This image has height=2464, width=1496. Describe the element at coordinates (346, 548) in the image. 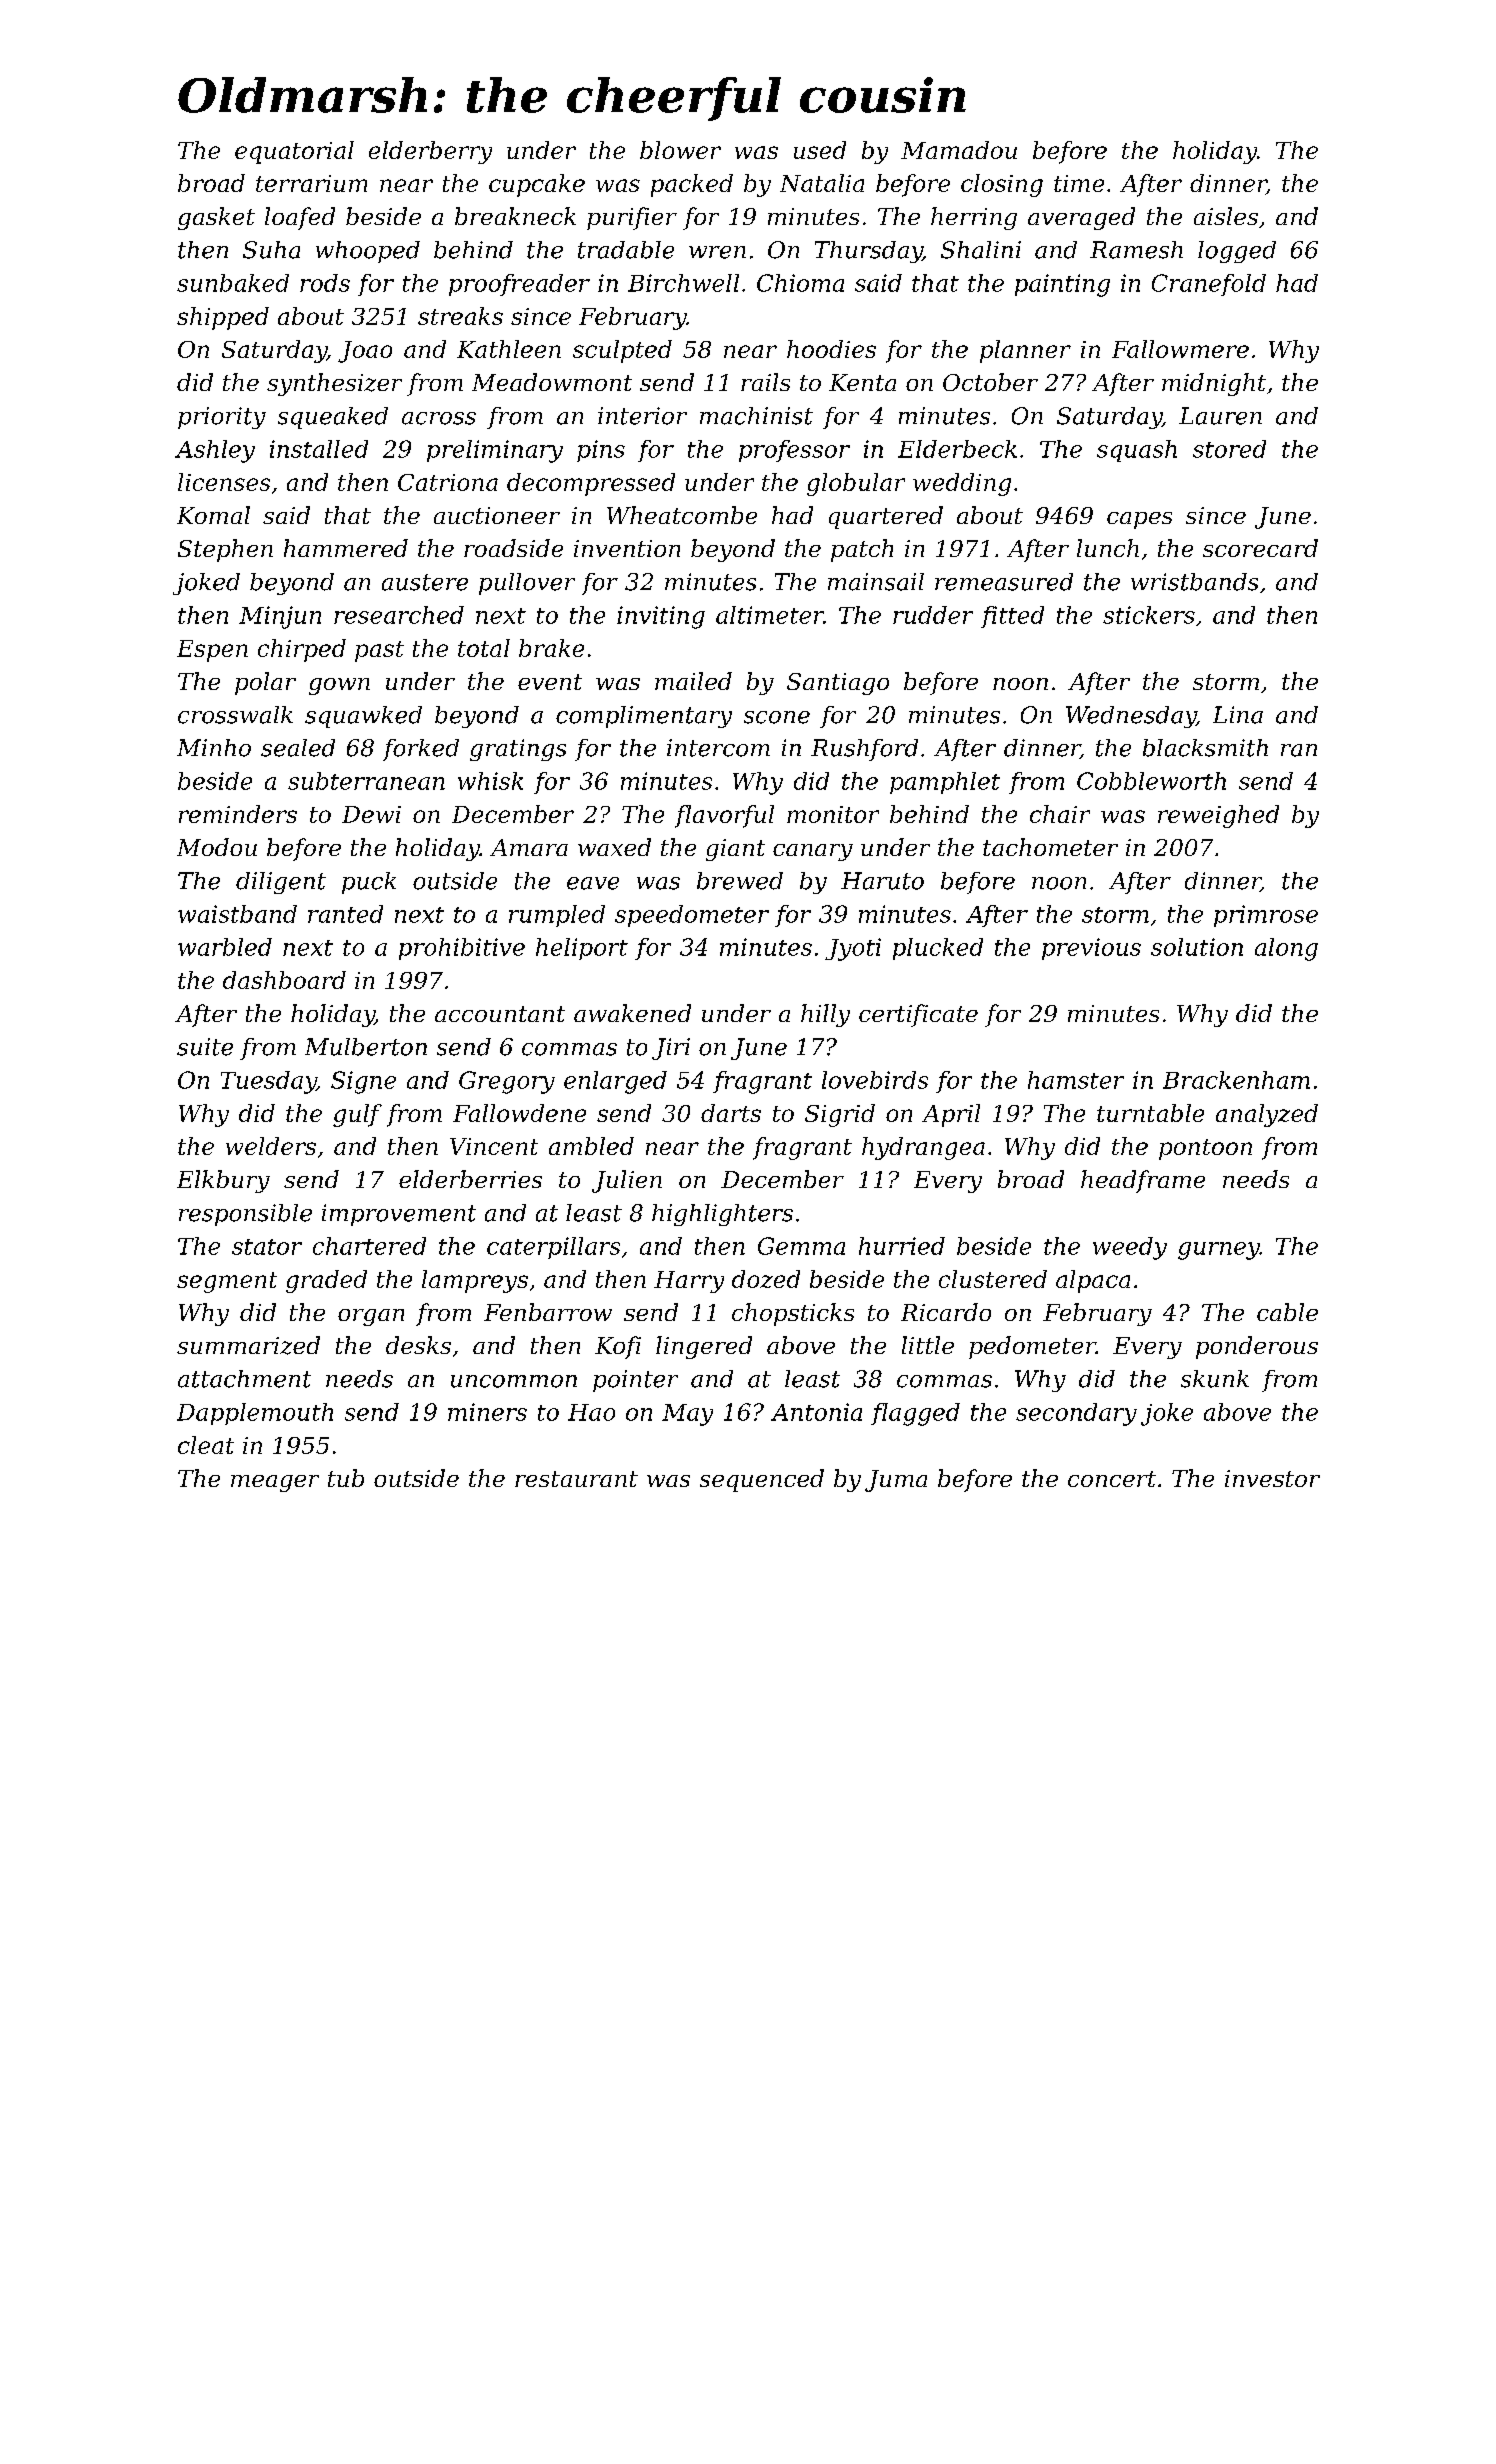

I see `hammered` at that location.
